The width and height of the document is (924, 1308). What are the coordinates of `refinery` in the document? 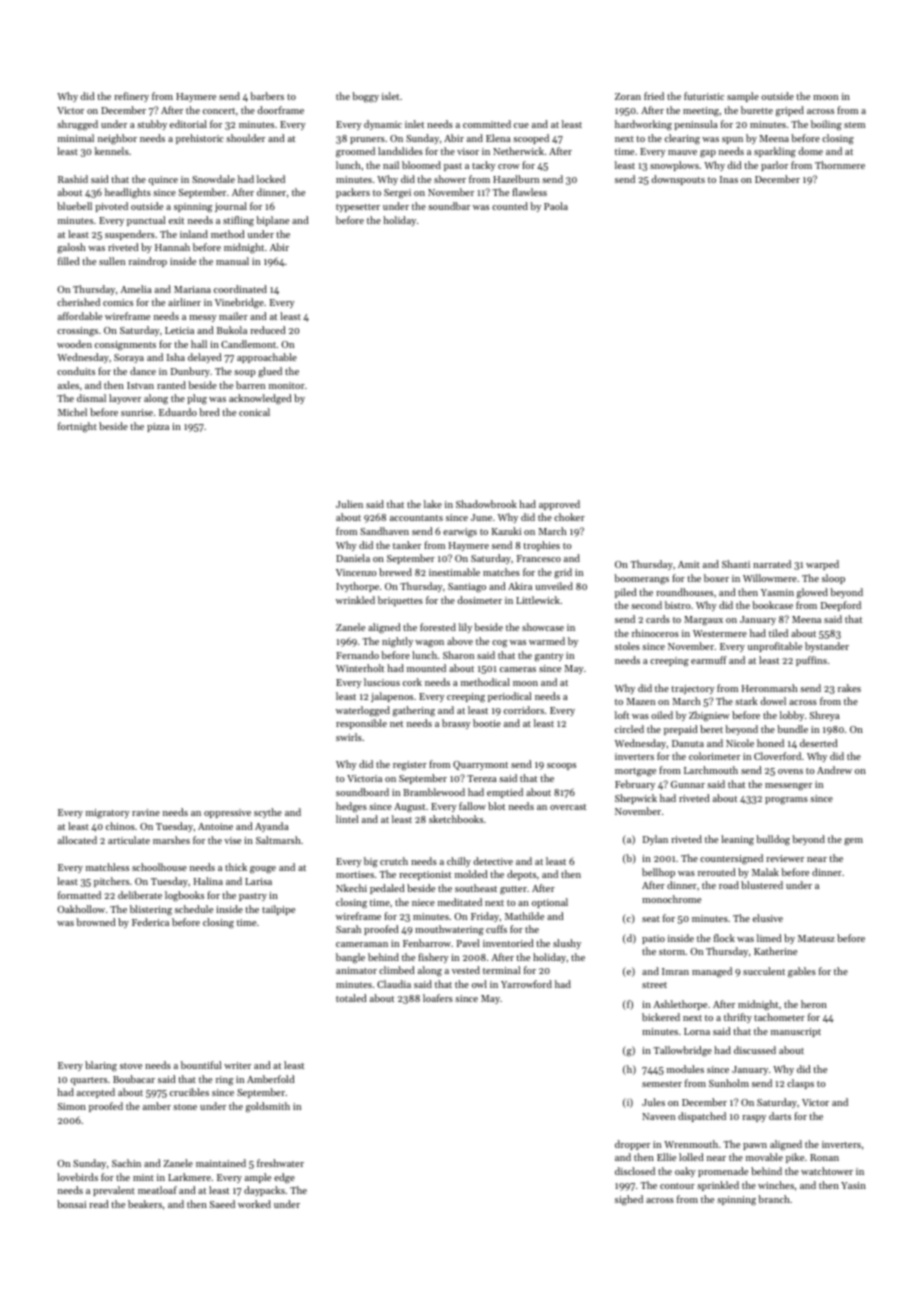 It's located at (131, 97).
